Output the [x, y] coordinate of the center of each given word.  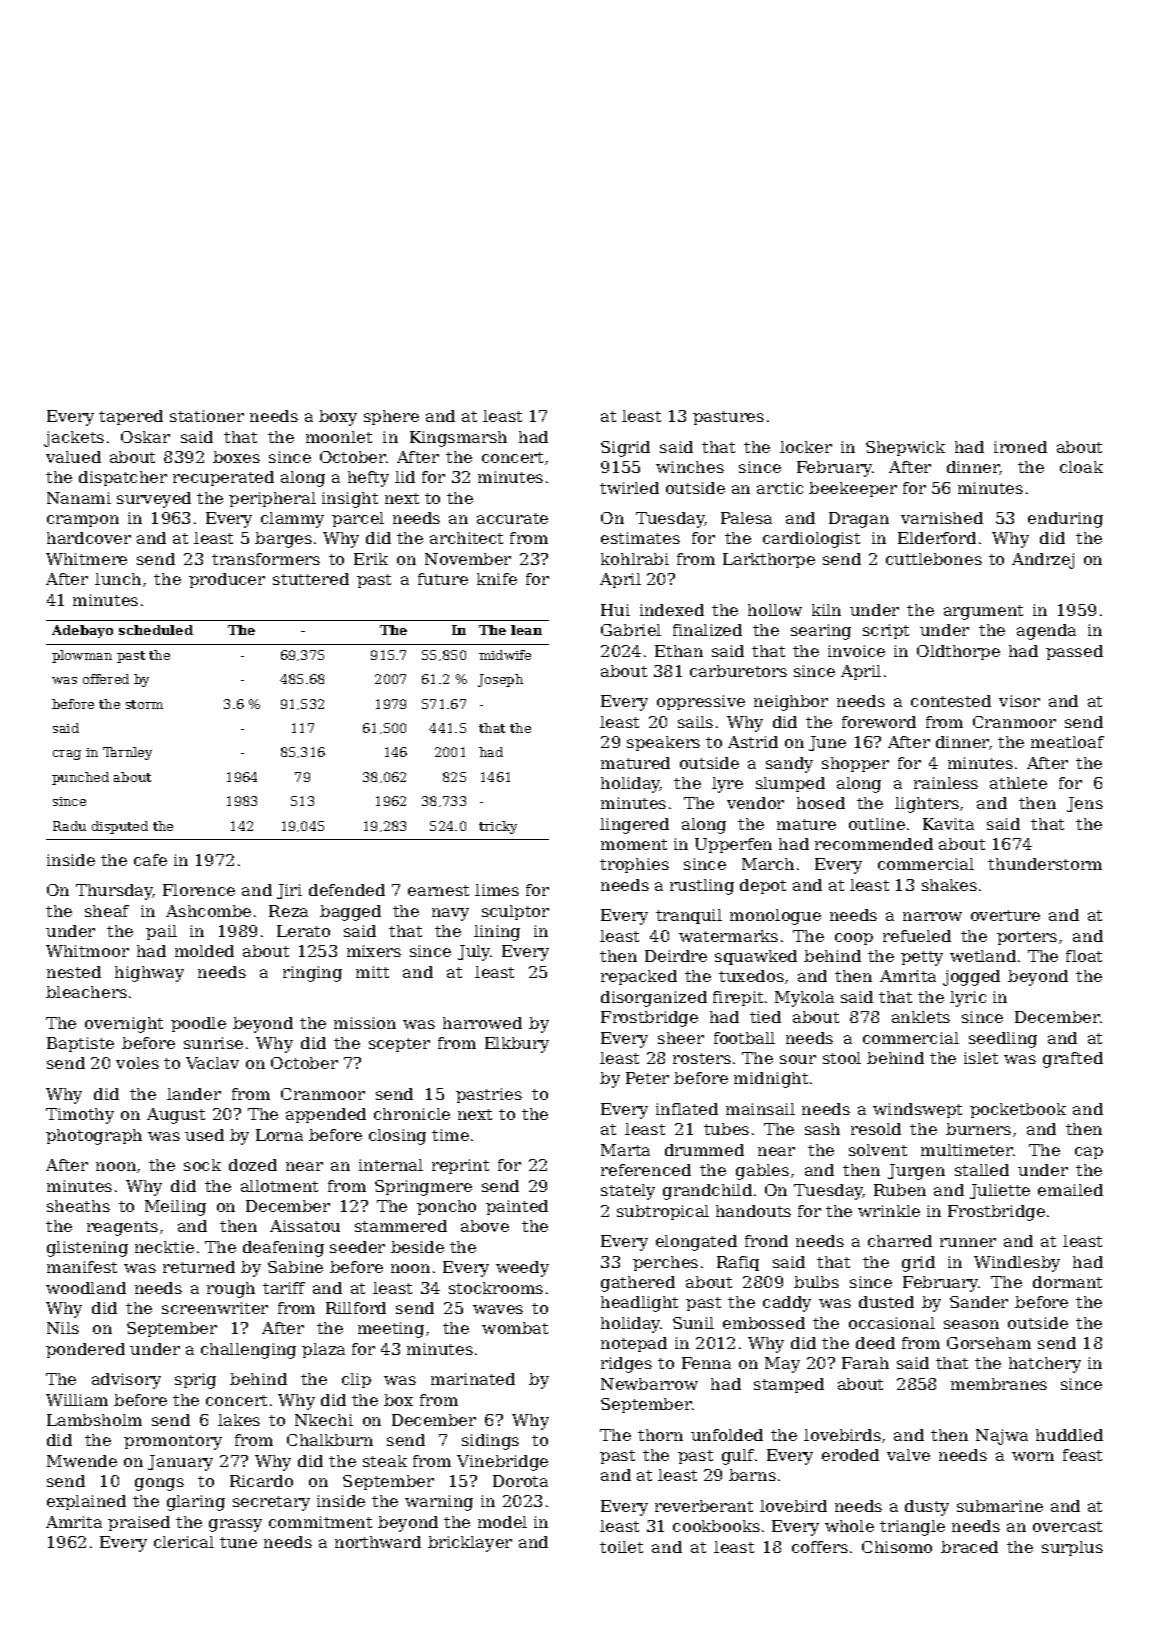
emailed [1070, 1190]
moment [634, 844]
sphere [391, 417]
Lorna [279, 1135]
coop [854, 939]
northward [378, 1542]
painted [517, 1207]
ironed [1020, 447]
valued [73, 457]
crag [67, 755]
